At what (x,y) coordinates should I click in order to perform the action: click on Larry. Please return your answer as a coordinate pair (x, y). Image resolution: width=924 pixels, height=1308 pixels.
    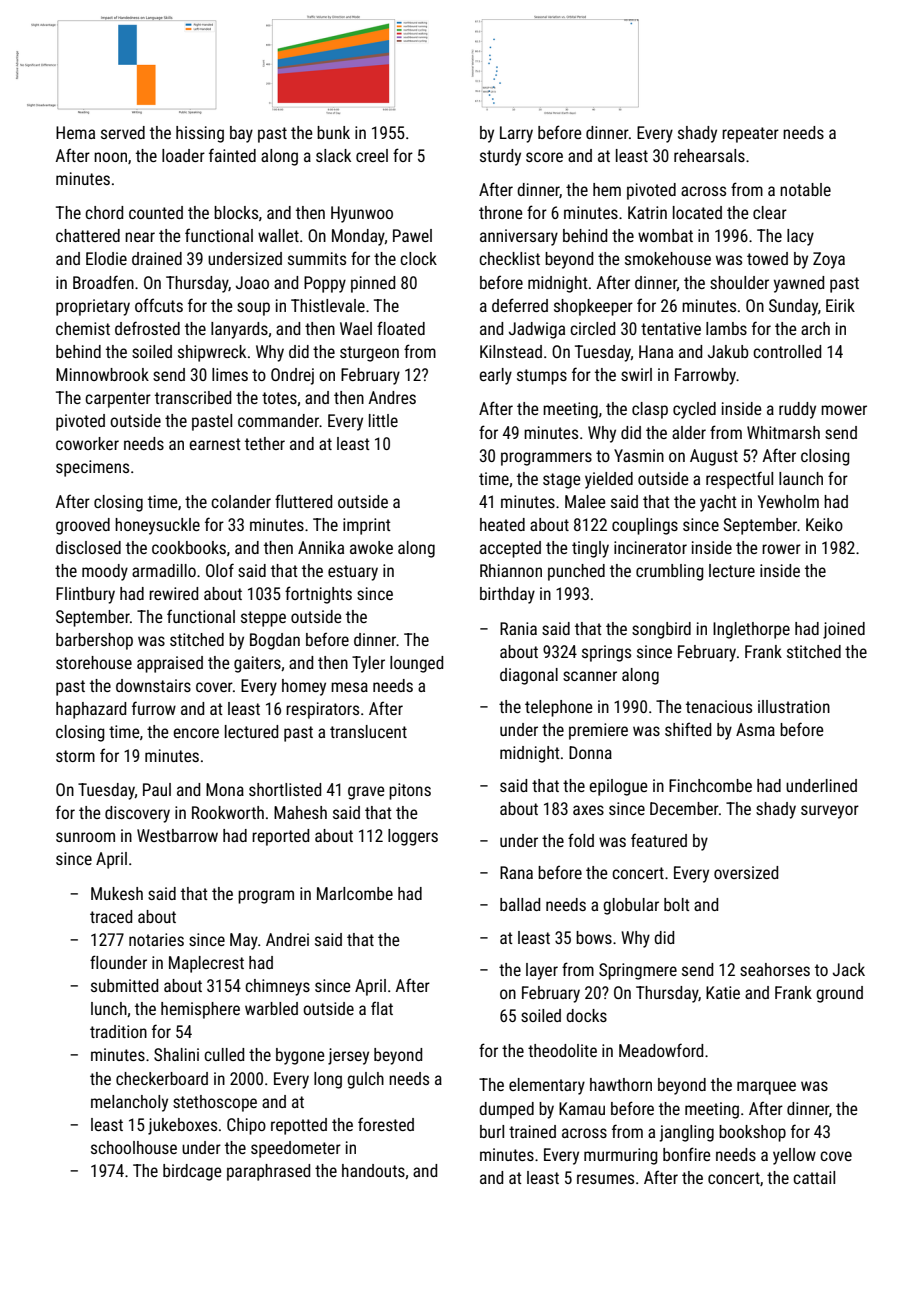
    Looking at the image, I should click on (516, 134).
